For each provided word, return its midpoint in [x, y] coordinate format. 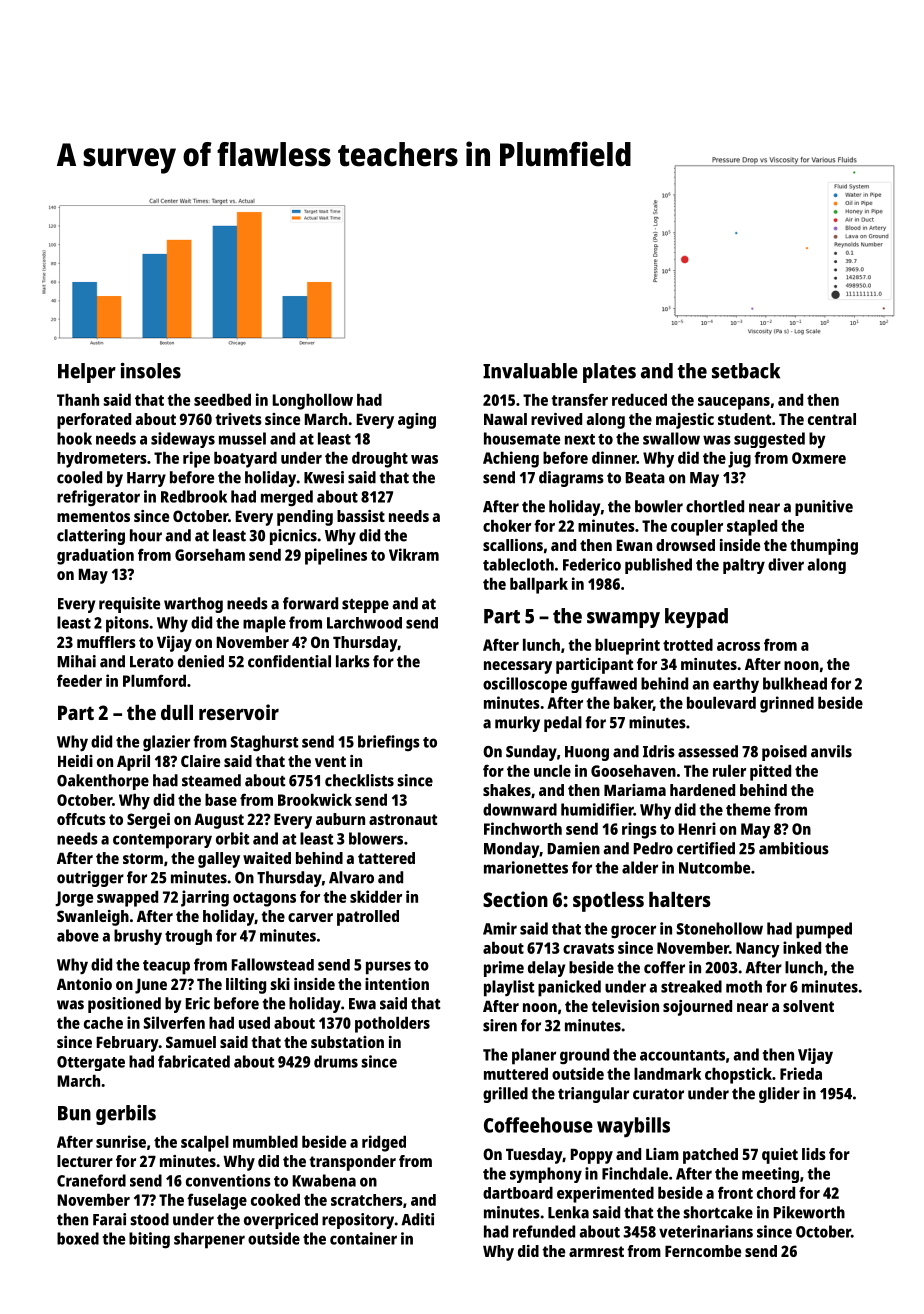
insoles [151, 371]
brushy [138, 937]
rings [639, 830]
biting [149, 1240]
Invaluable [530, 371]
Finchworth [523, 828]
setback [746, 371]
